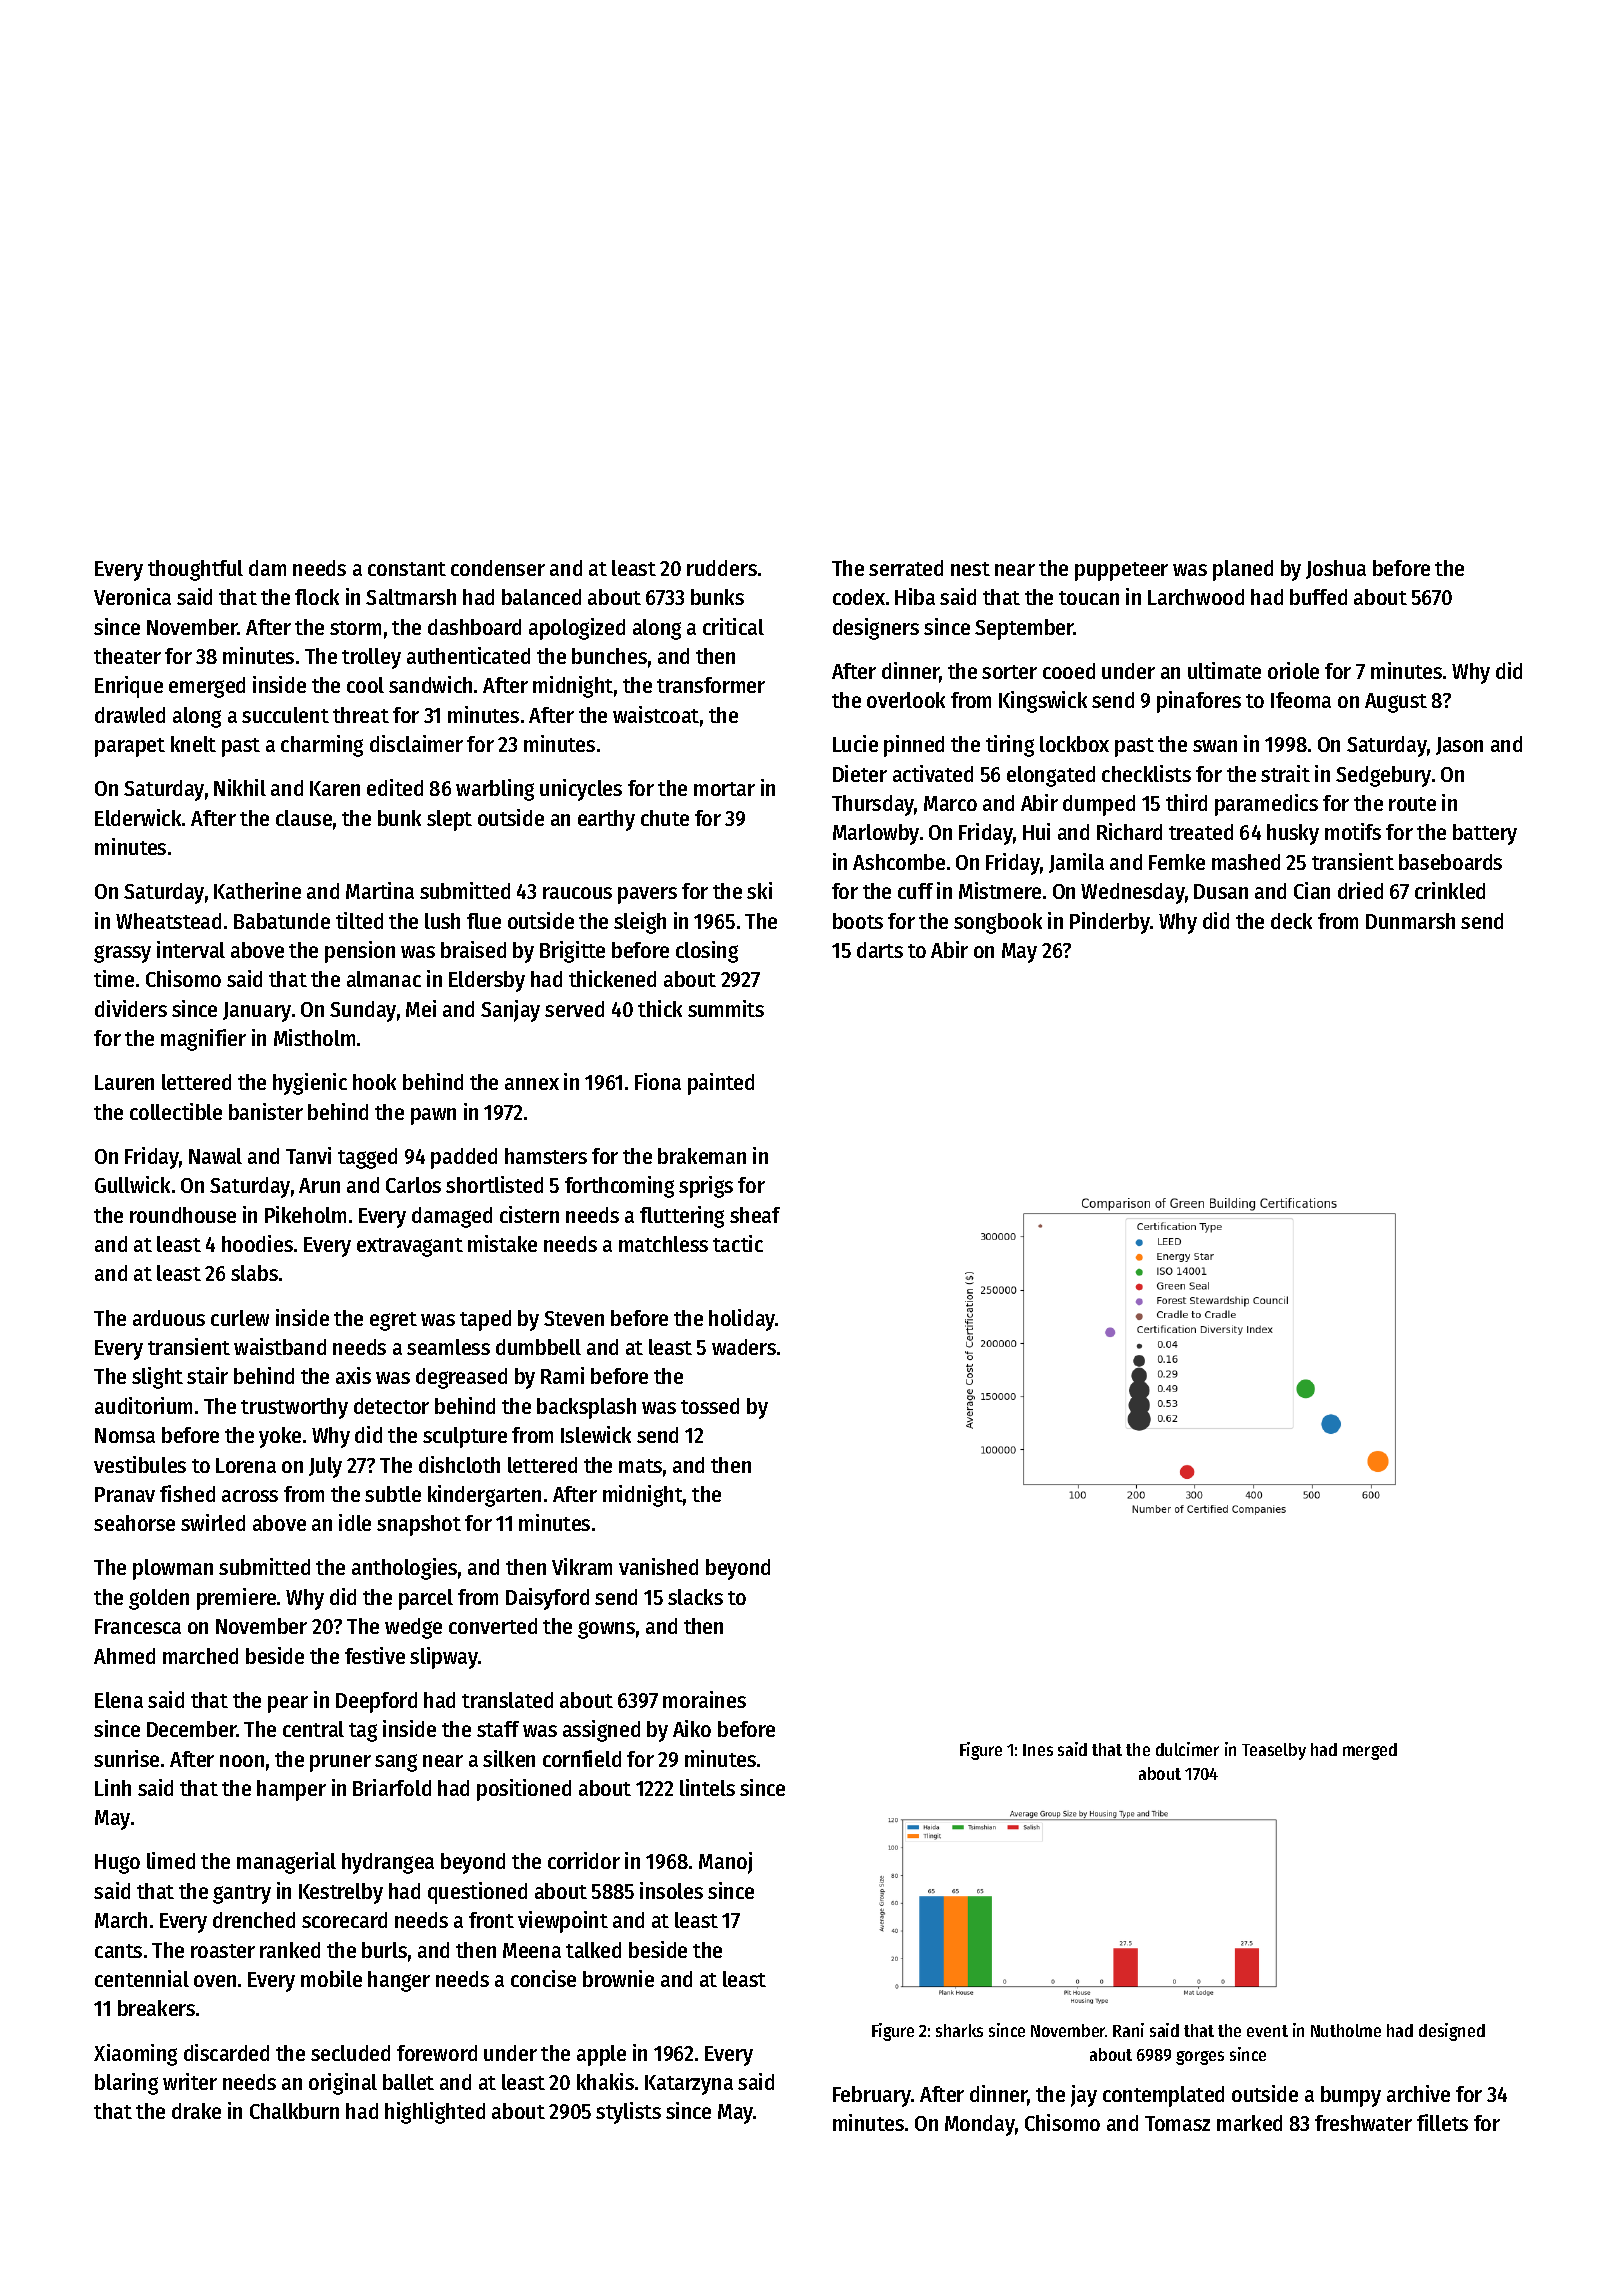 The width and height of the page is (1620, 2292). I want to click on stylists, so click(628, 2113).
